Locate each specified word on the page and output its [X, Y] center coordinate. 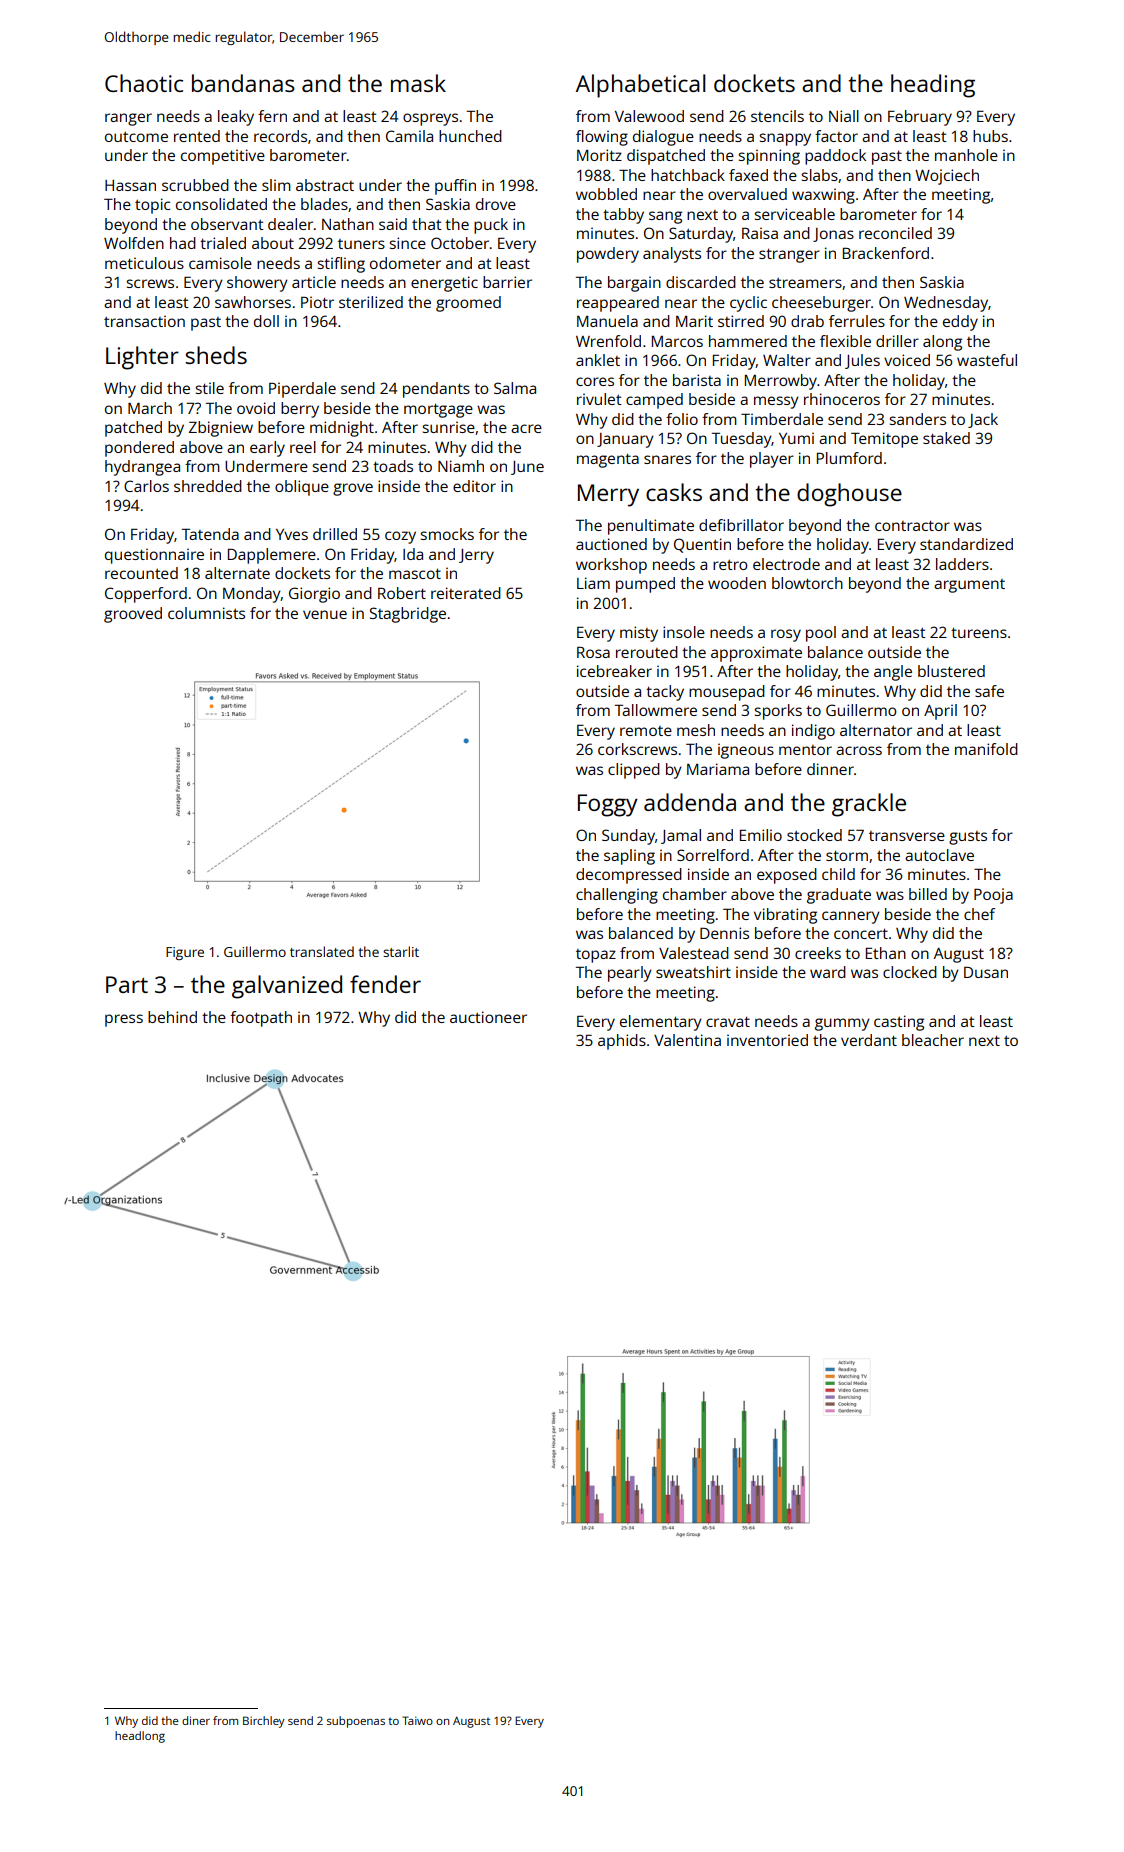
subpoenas [356, 1722]
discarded [701, 282]
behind [172, 1017]
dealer [290, 224]
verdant [869, 1040]
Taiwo [417, 1720]
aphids [622, 1042]
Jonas [833, 235]
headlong [140, 1737]
